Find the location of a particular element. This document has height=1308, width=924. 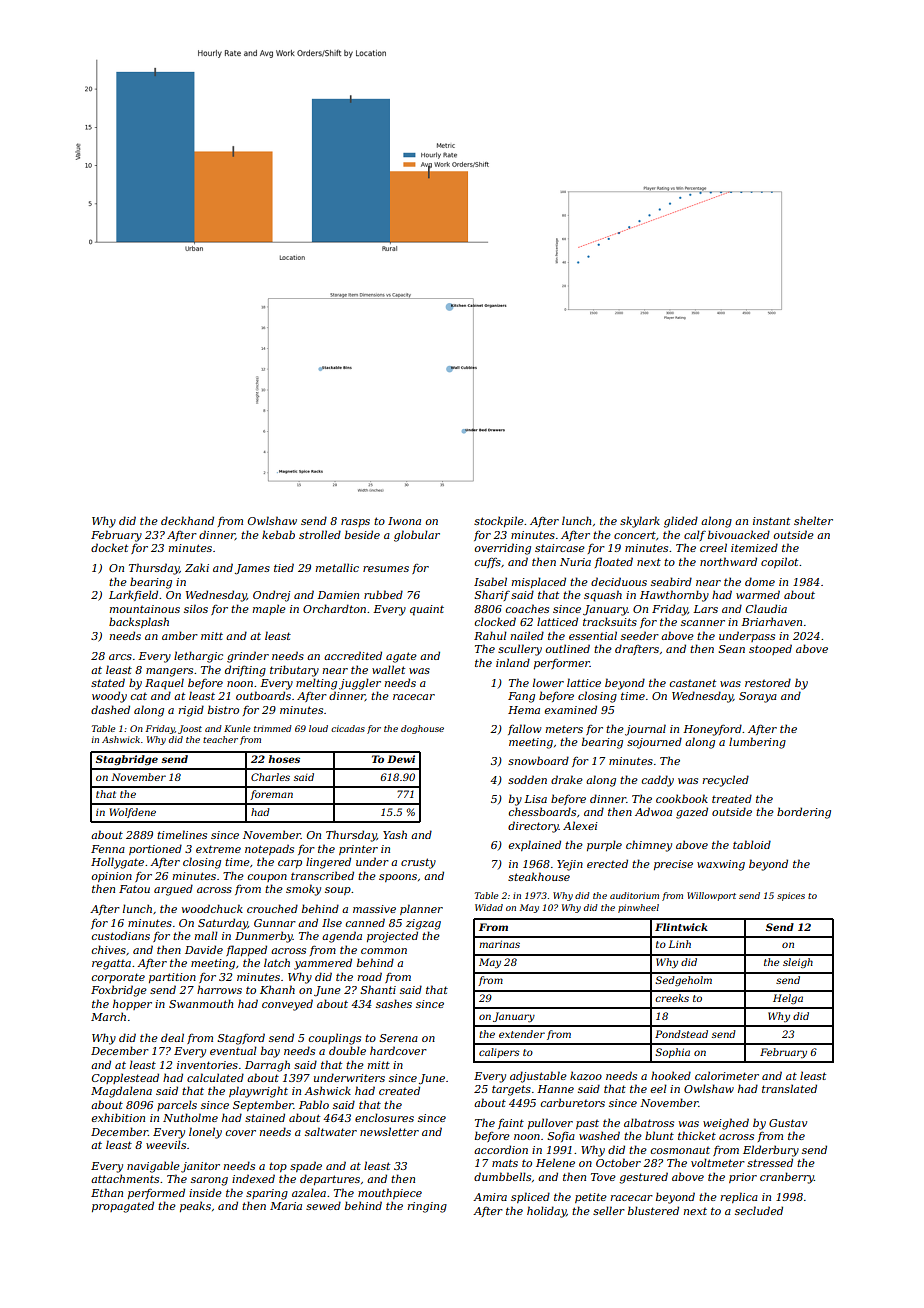

bordering is located at coordinates (804, 813).
